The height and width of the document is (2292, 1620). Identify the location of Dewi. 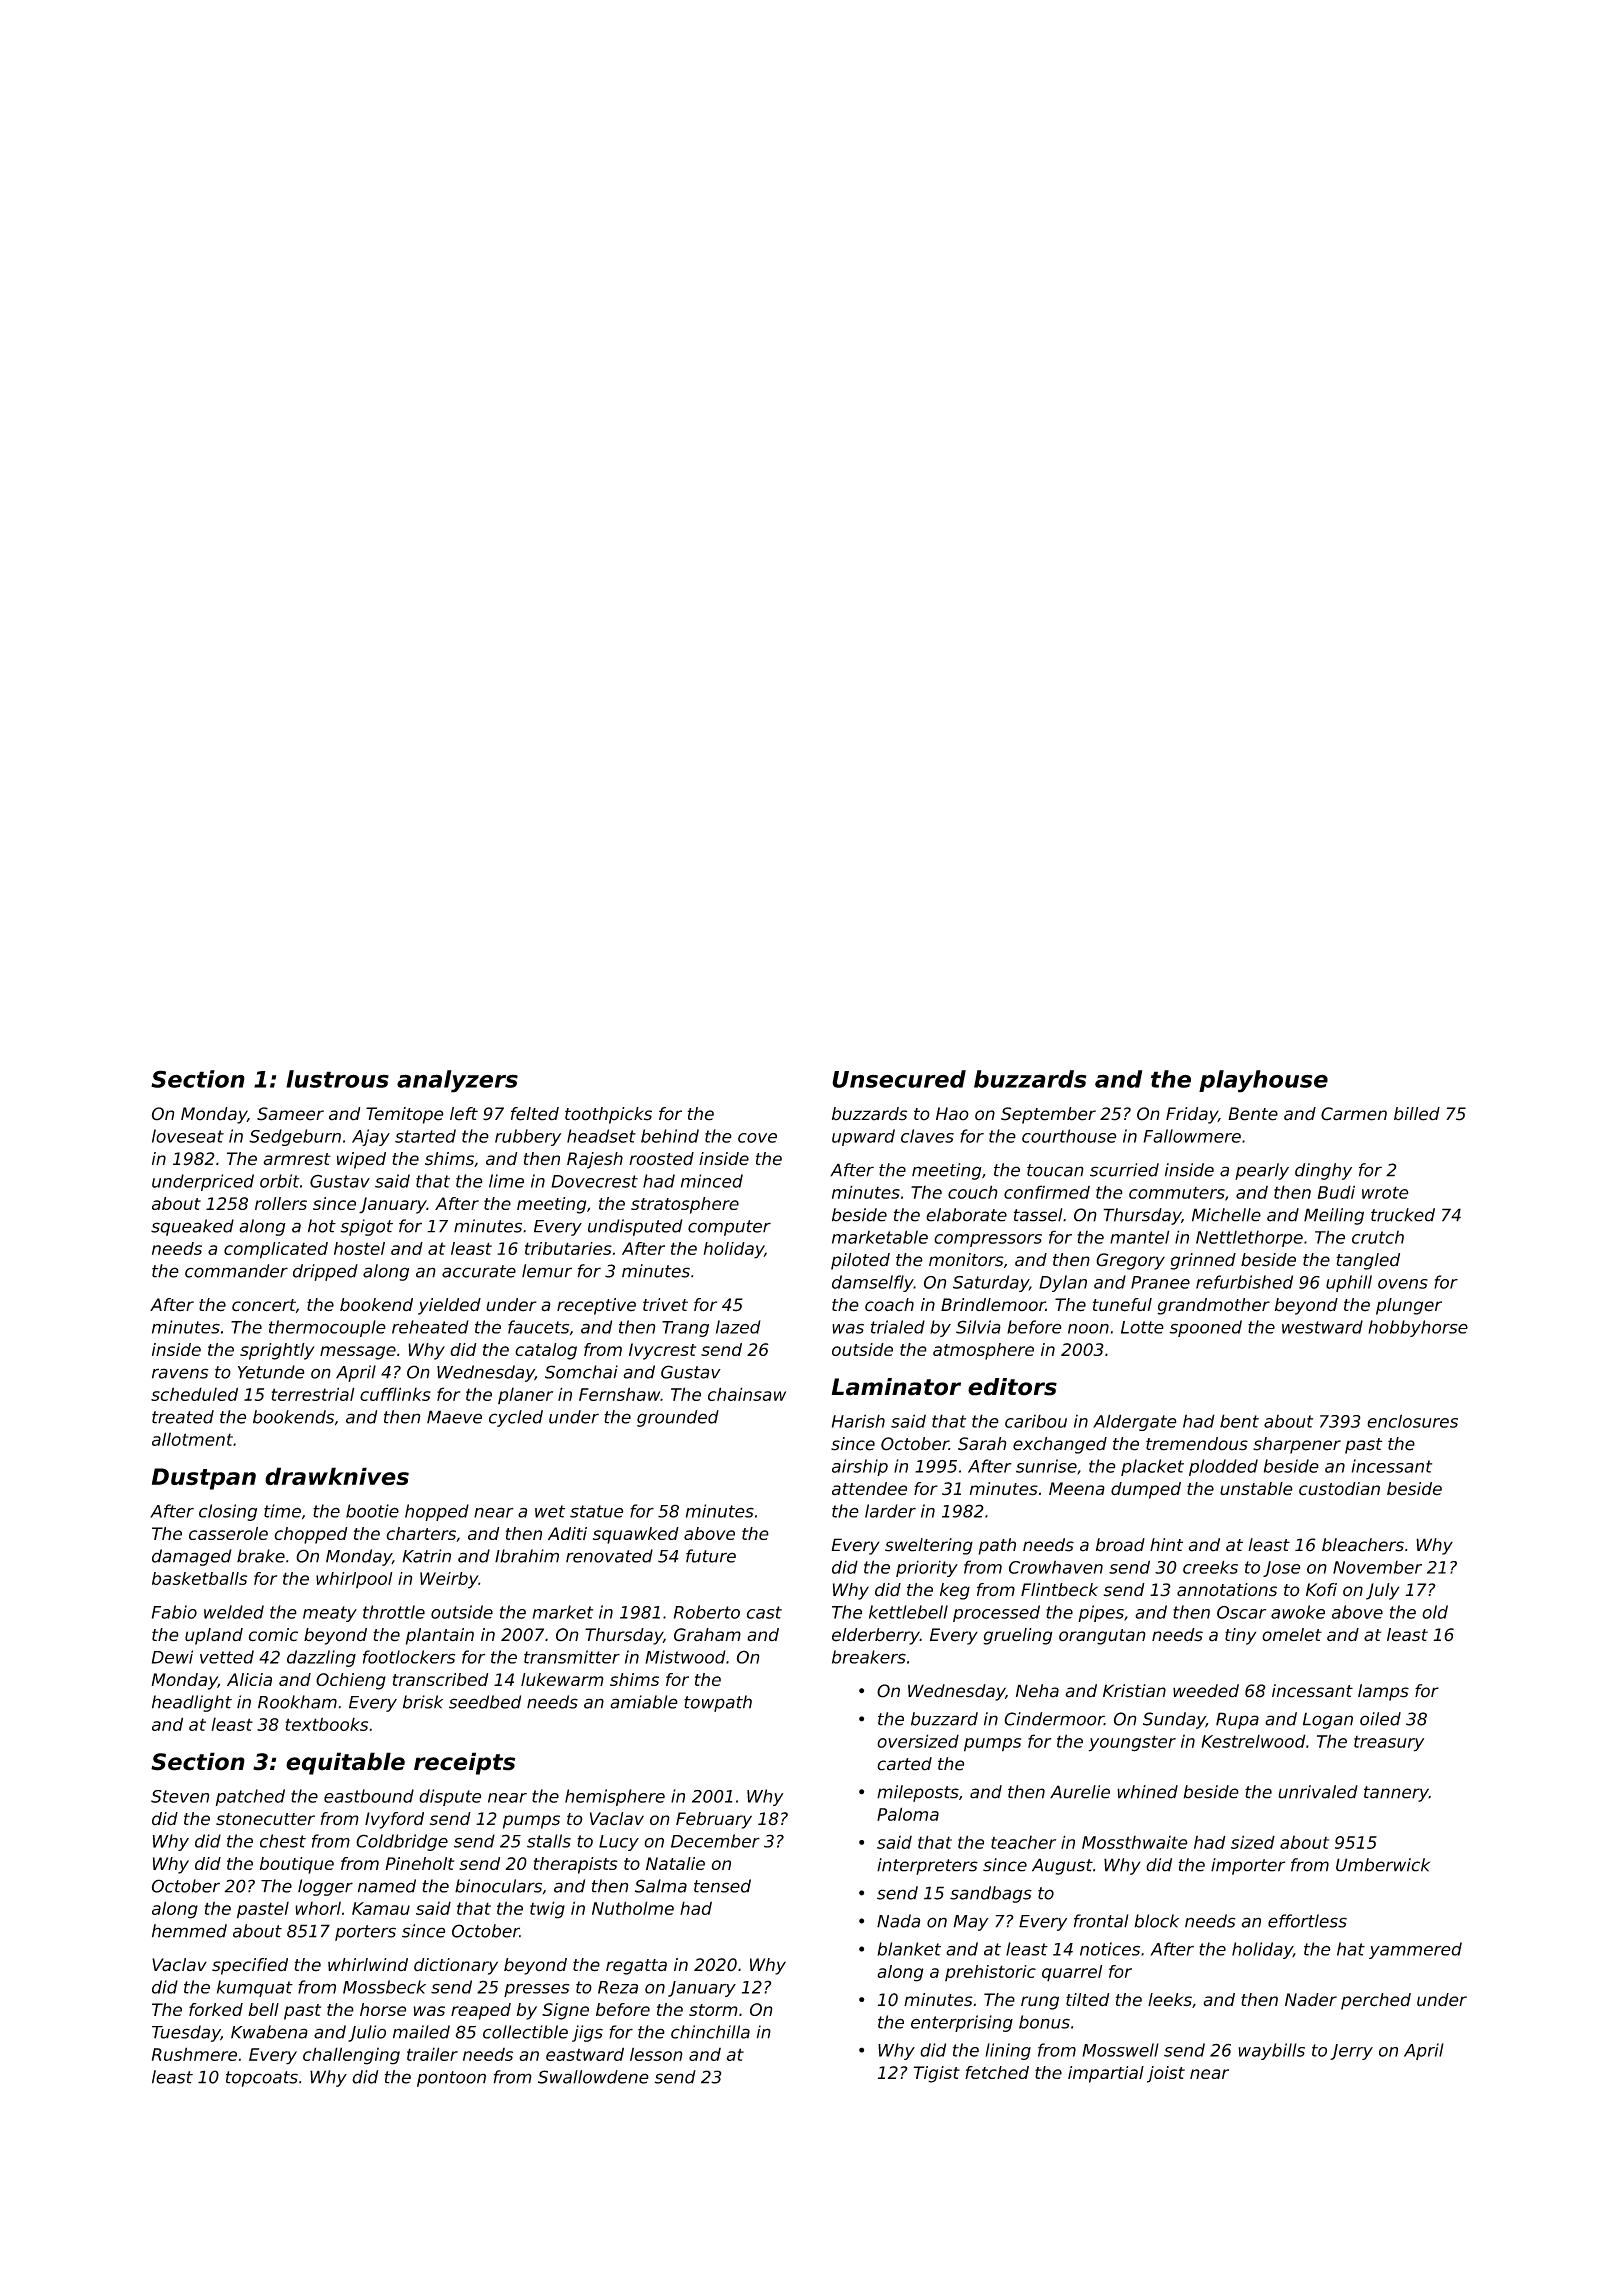
(172, 1657).
